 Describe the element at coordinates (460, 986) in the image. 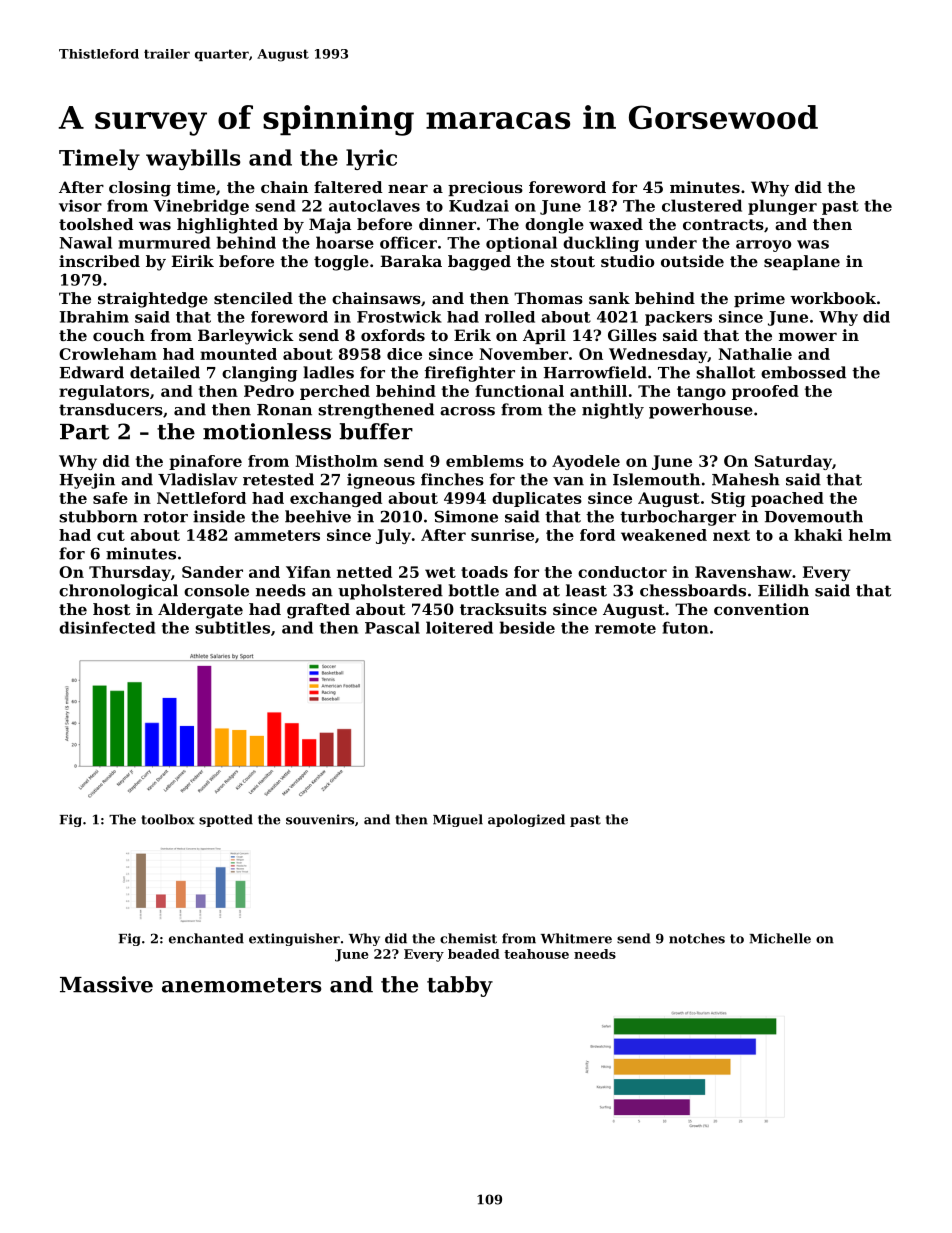

I see `tabby` at that location.
